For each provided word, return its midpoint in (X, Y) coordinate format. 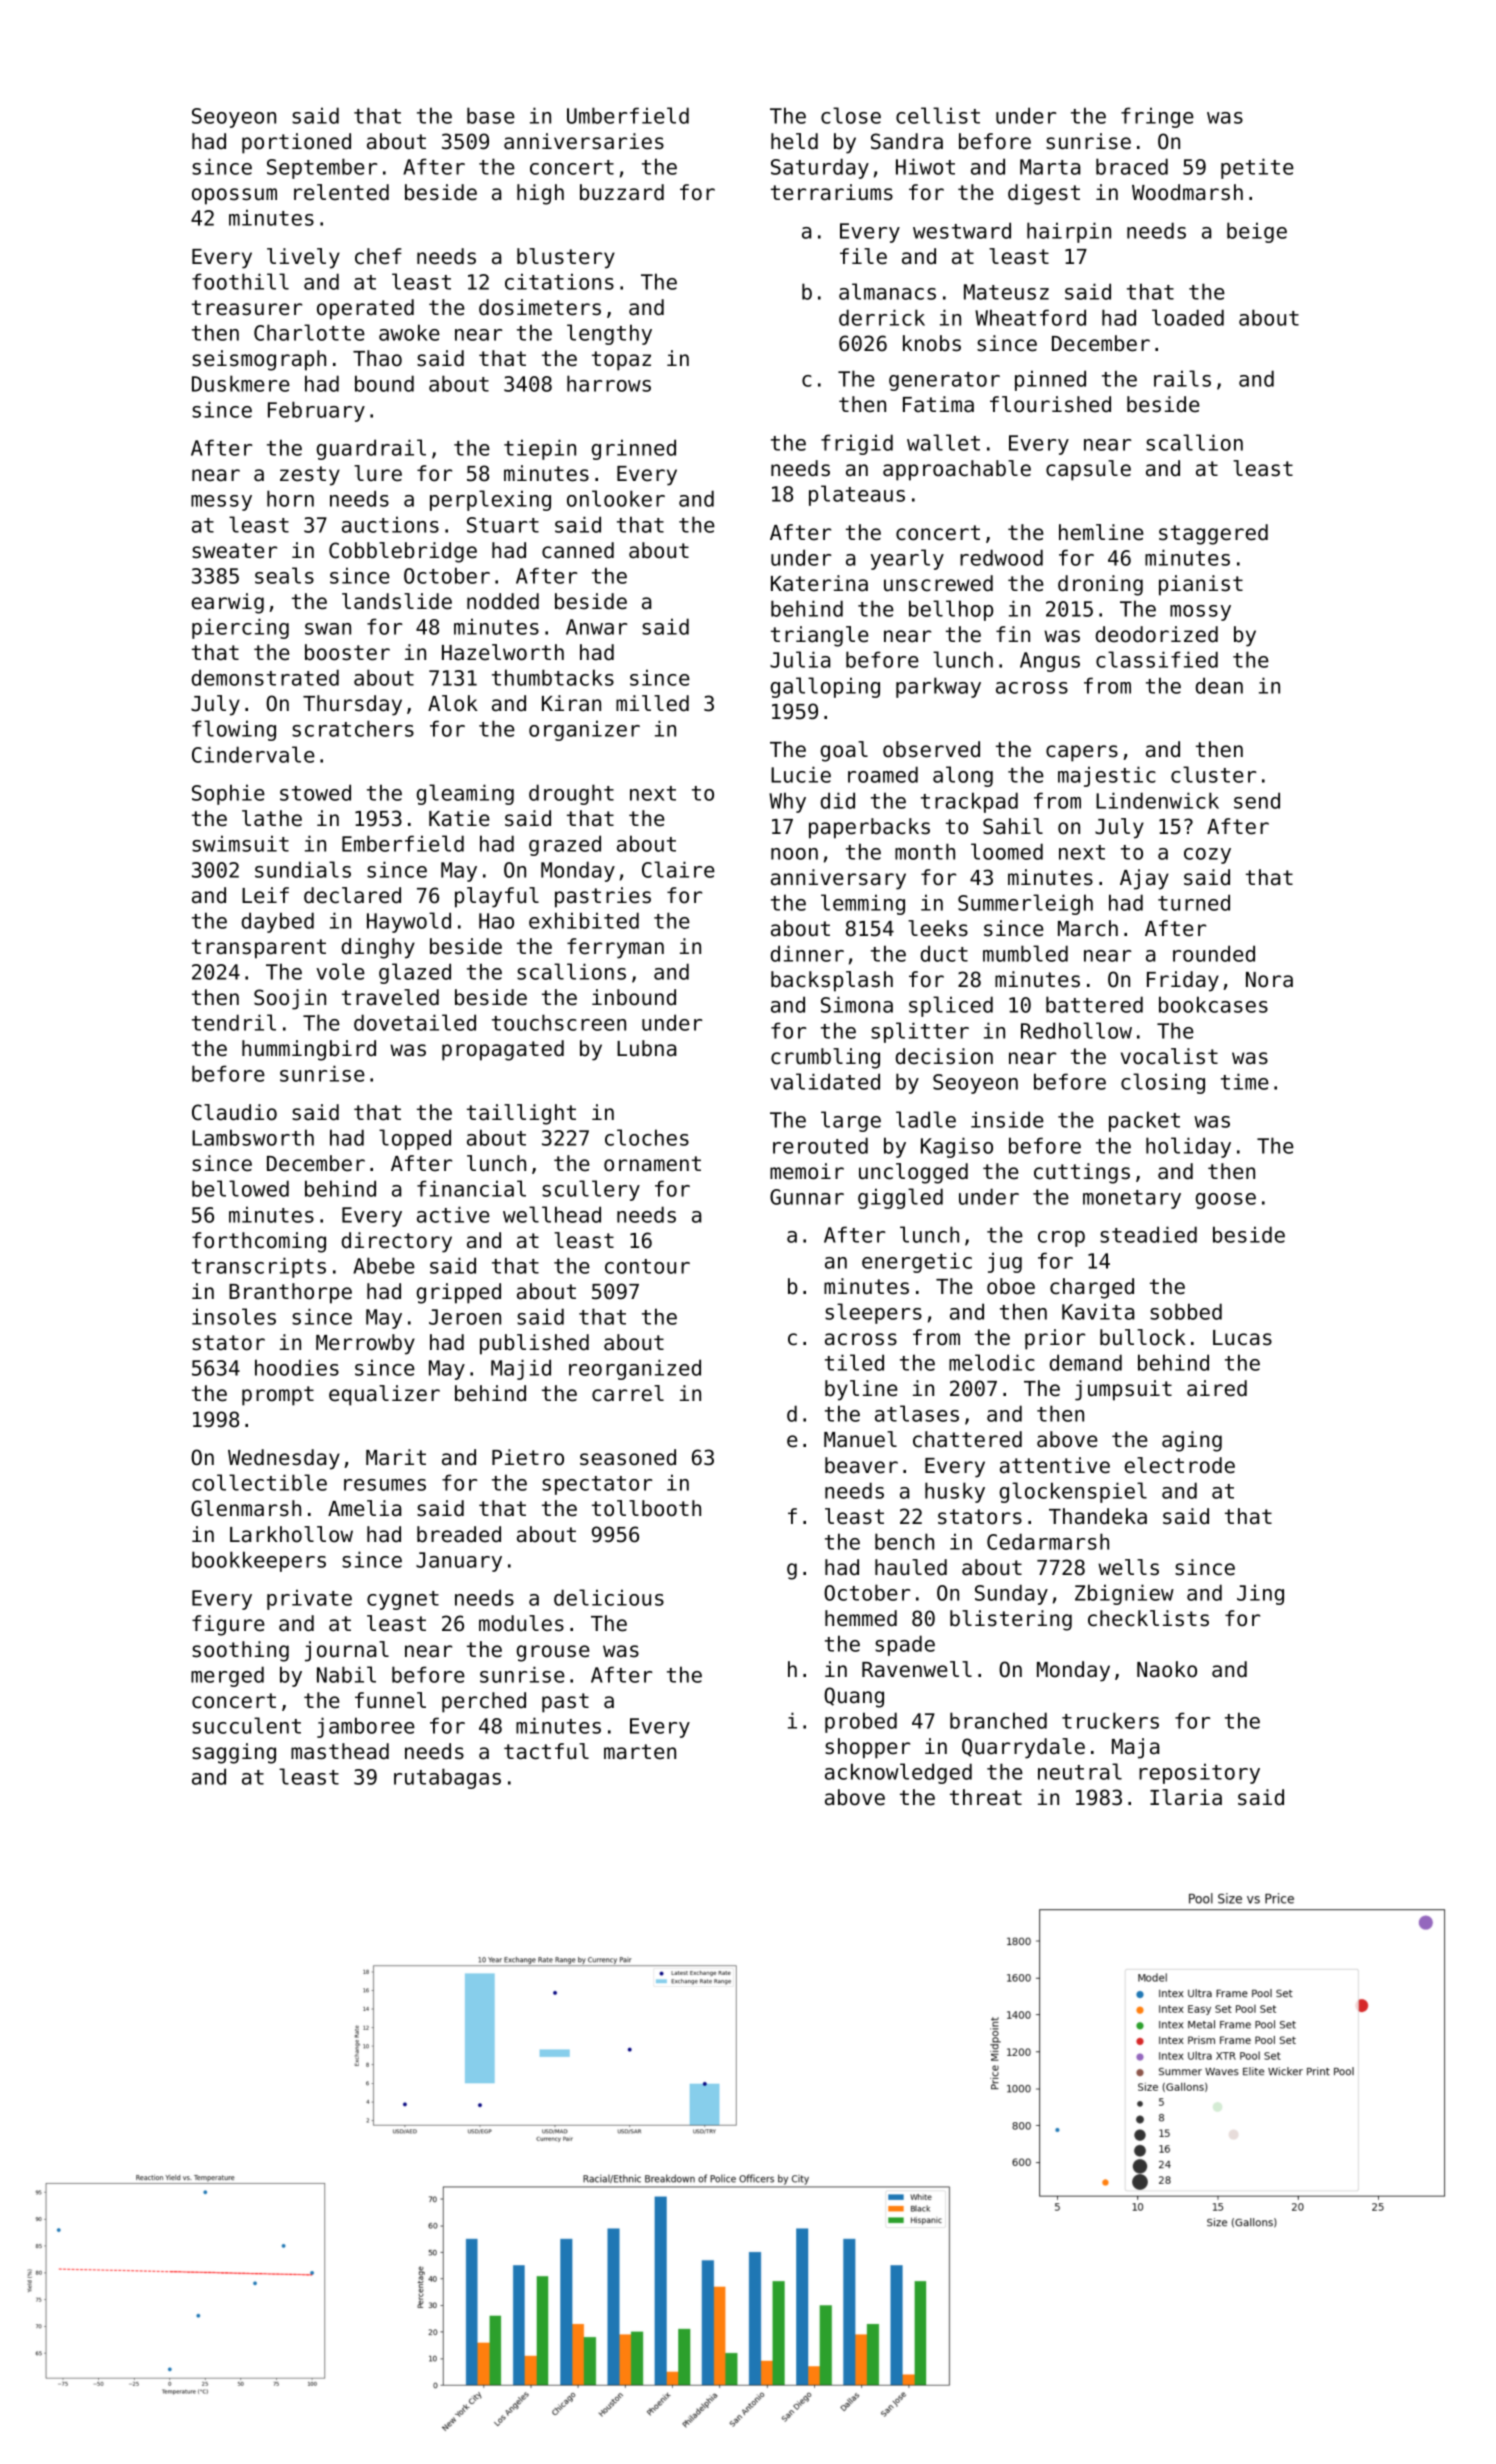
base (491, 115)
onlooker (616, 498)
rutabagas (447, 1778)
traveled (390, 997)
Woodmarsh (1187, 192)
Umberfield (628, 115)
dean (1219, 685)
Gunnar (807, 1197)
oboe (1011, 1286)
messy (221, 503)
